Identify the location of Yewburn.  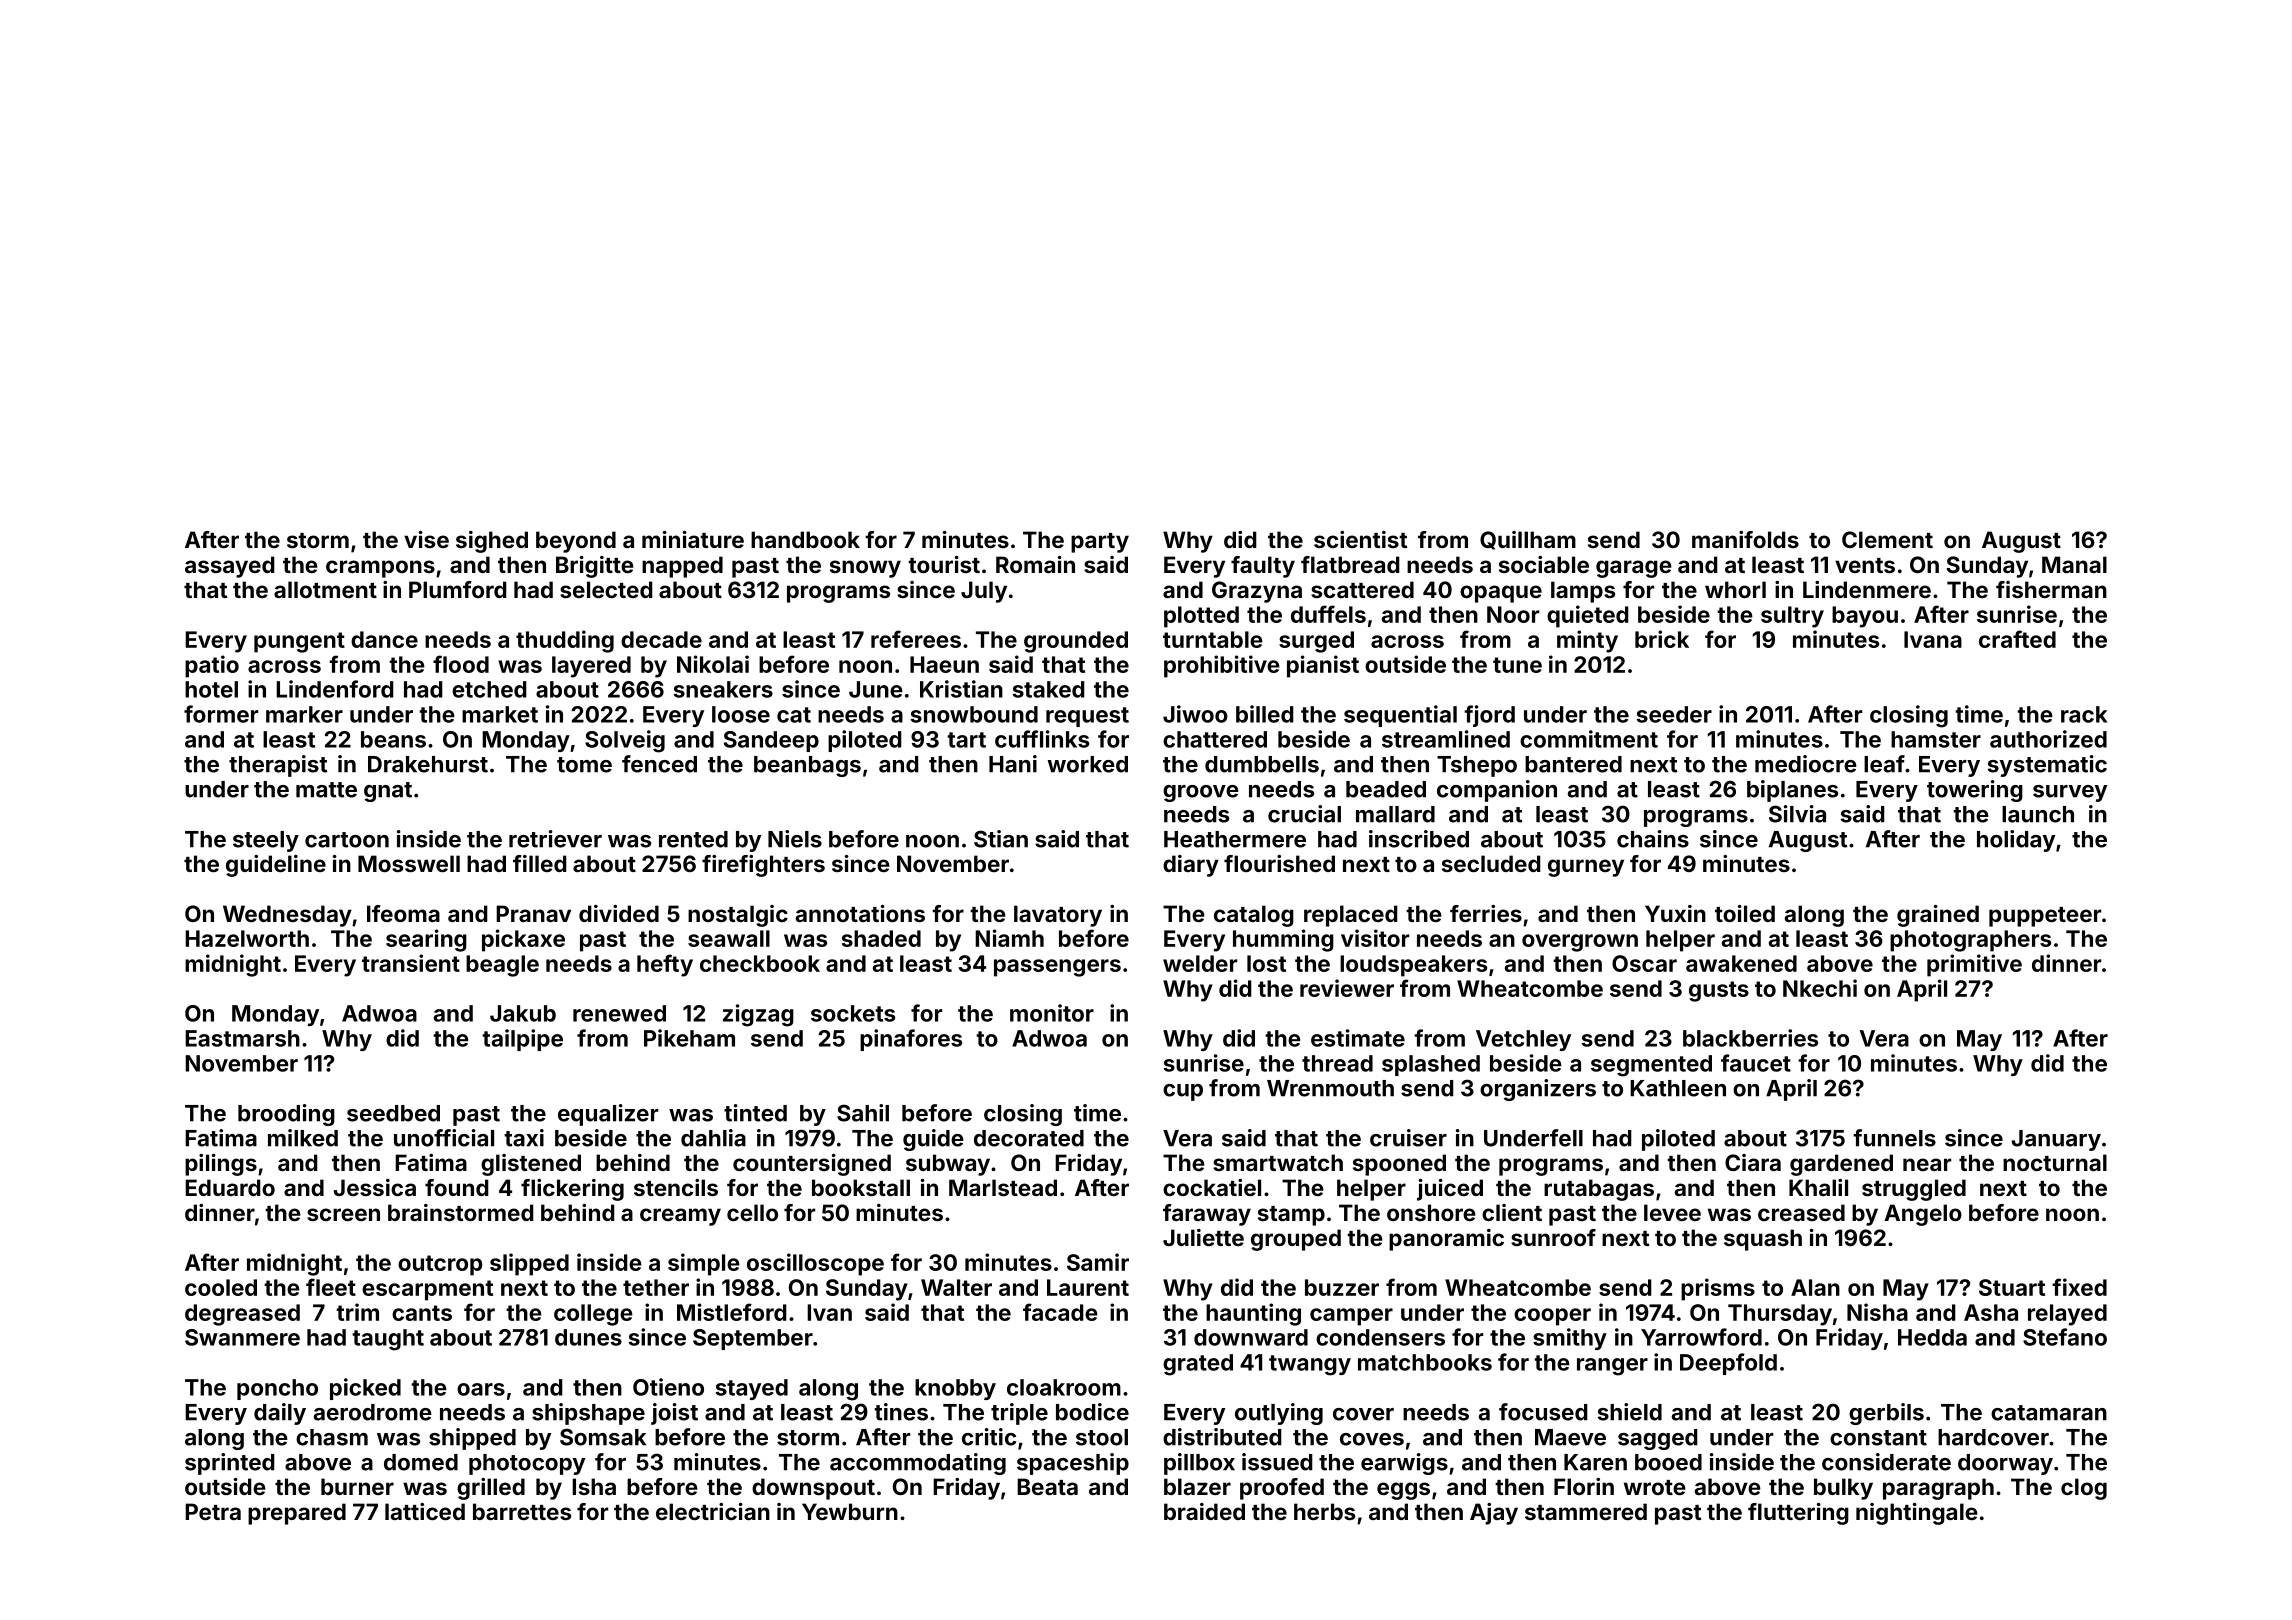
(850, 1511).
